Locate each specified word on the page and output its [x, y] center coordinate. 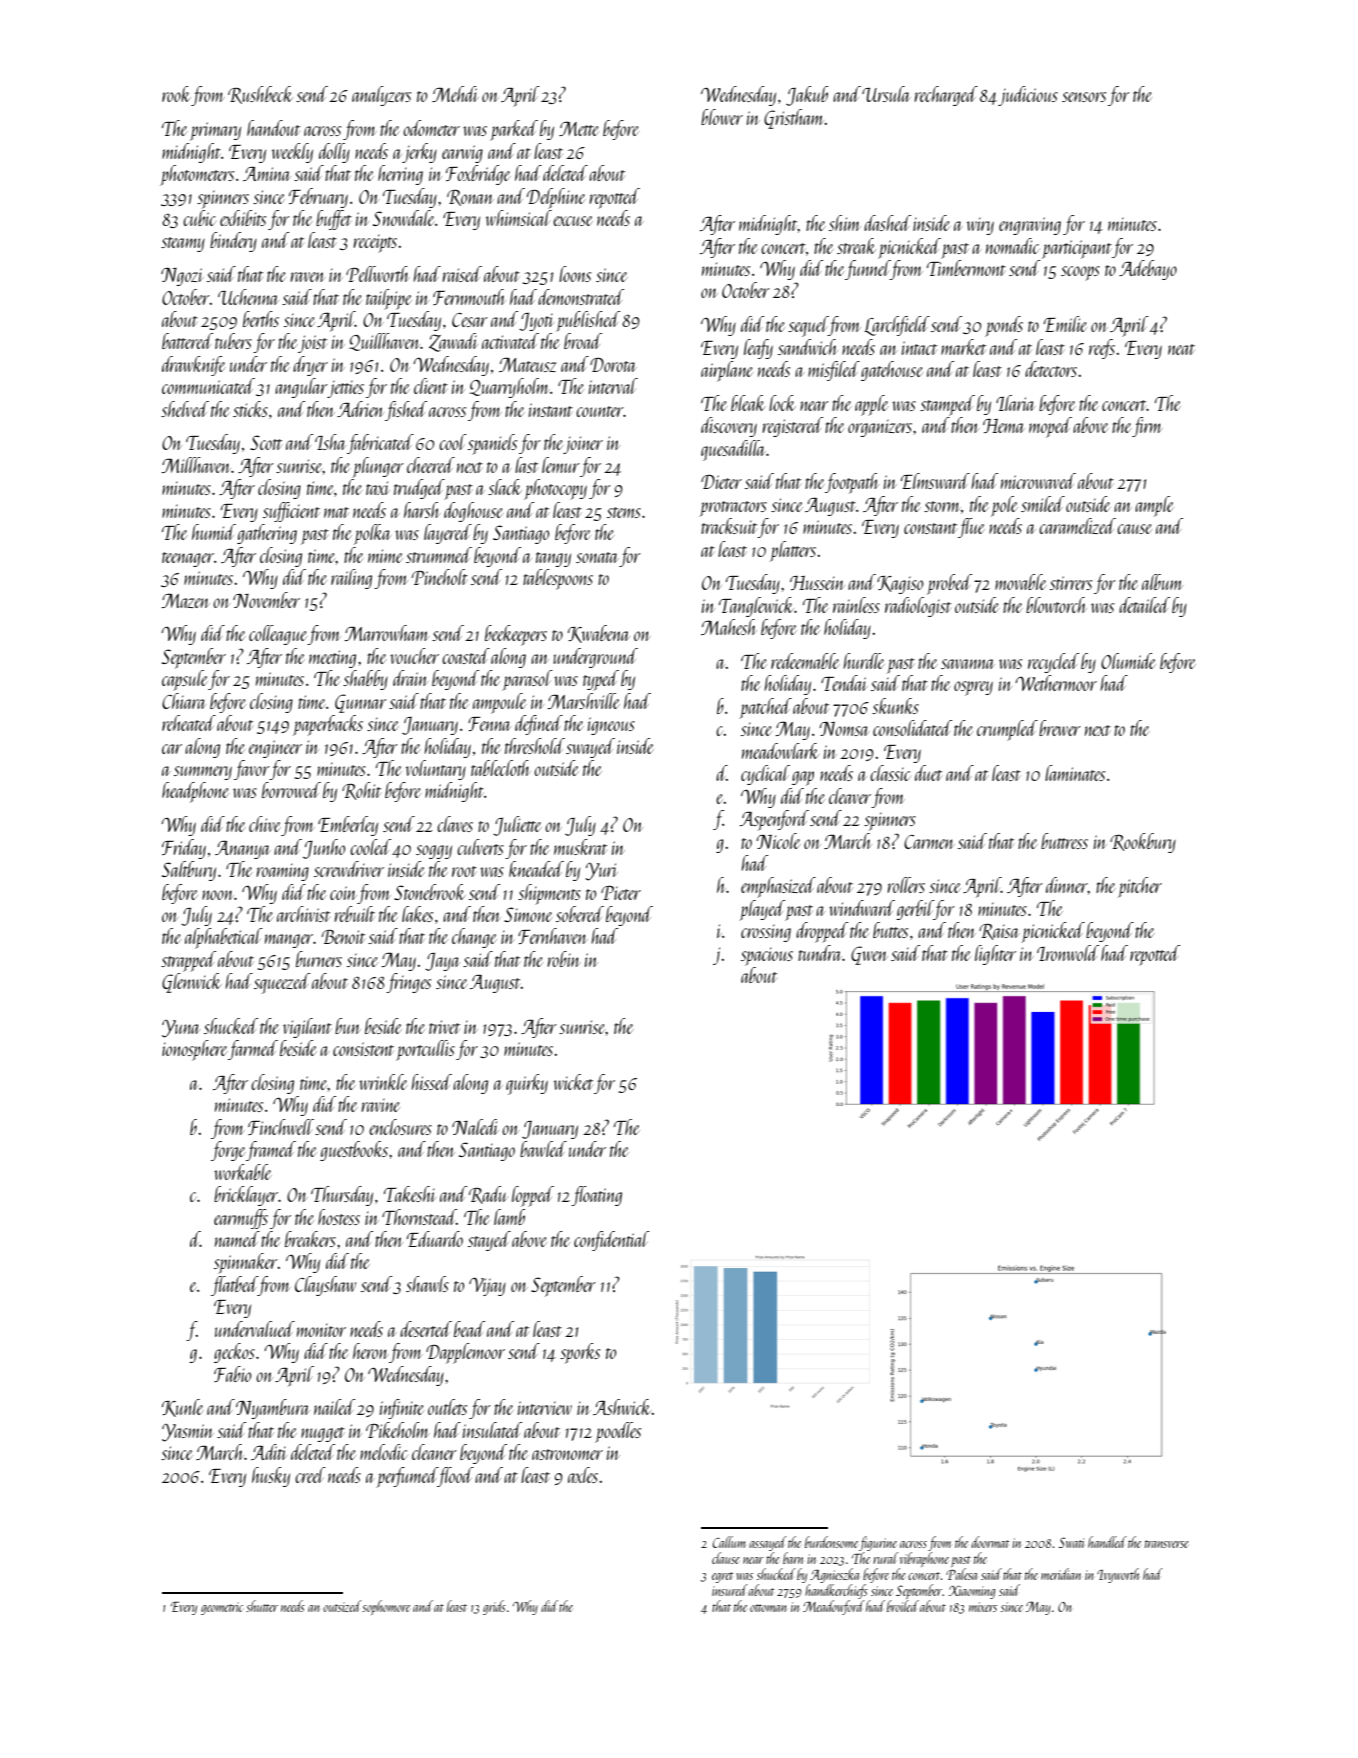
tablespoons [558, 579]
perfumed [407, 1477]
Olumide [1128, 661]
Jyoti [536, 322]
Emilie [1065, 324]
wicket [573, 1082]
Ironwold [1068, 953]
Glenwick [192, 983]
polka [372, 534]
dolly [334, 153]
